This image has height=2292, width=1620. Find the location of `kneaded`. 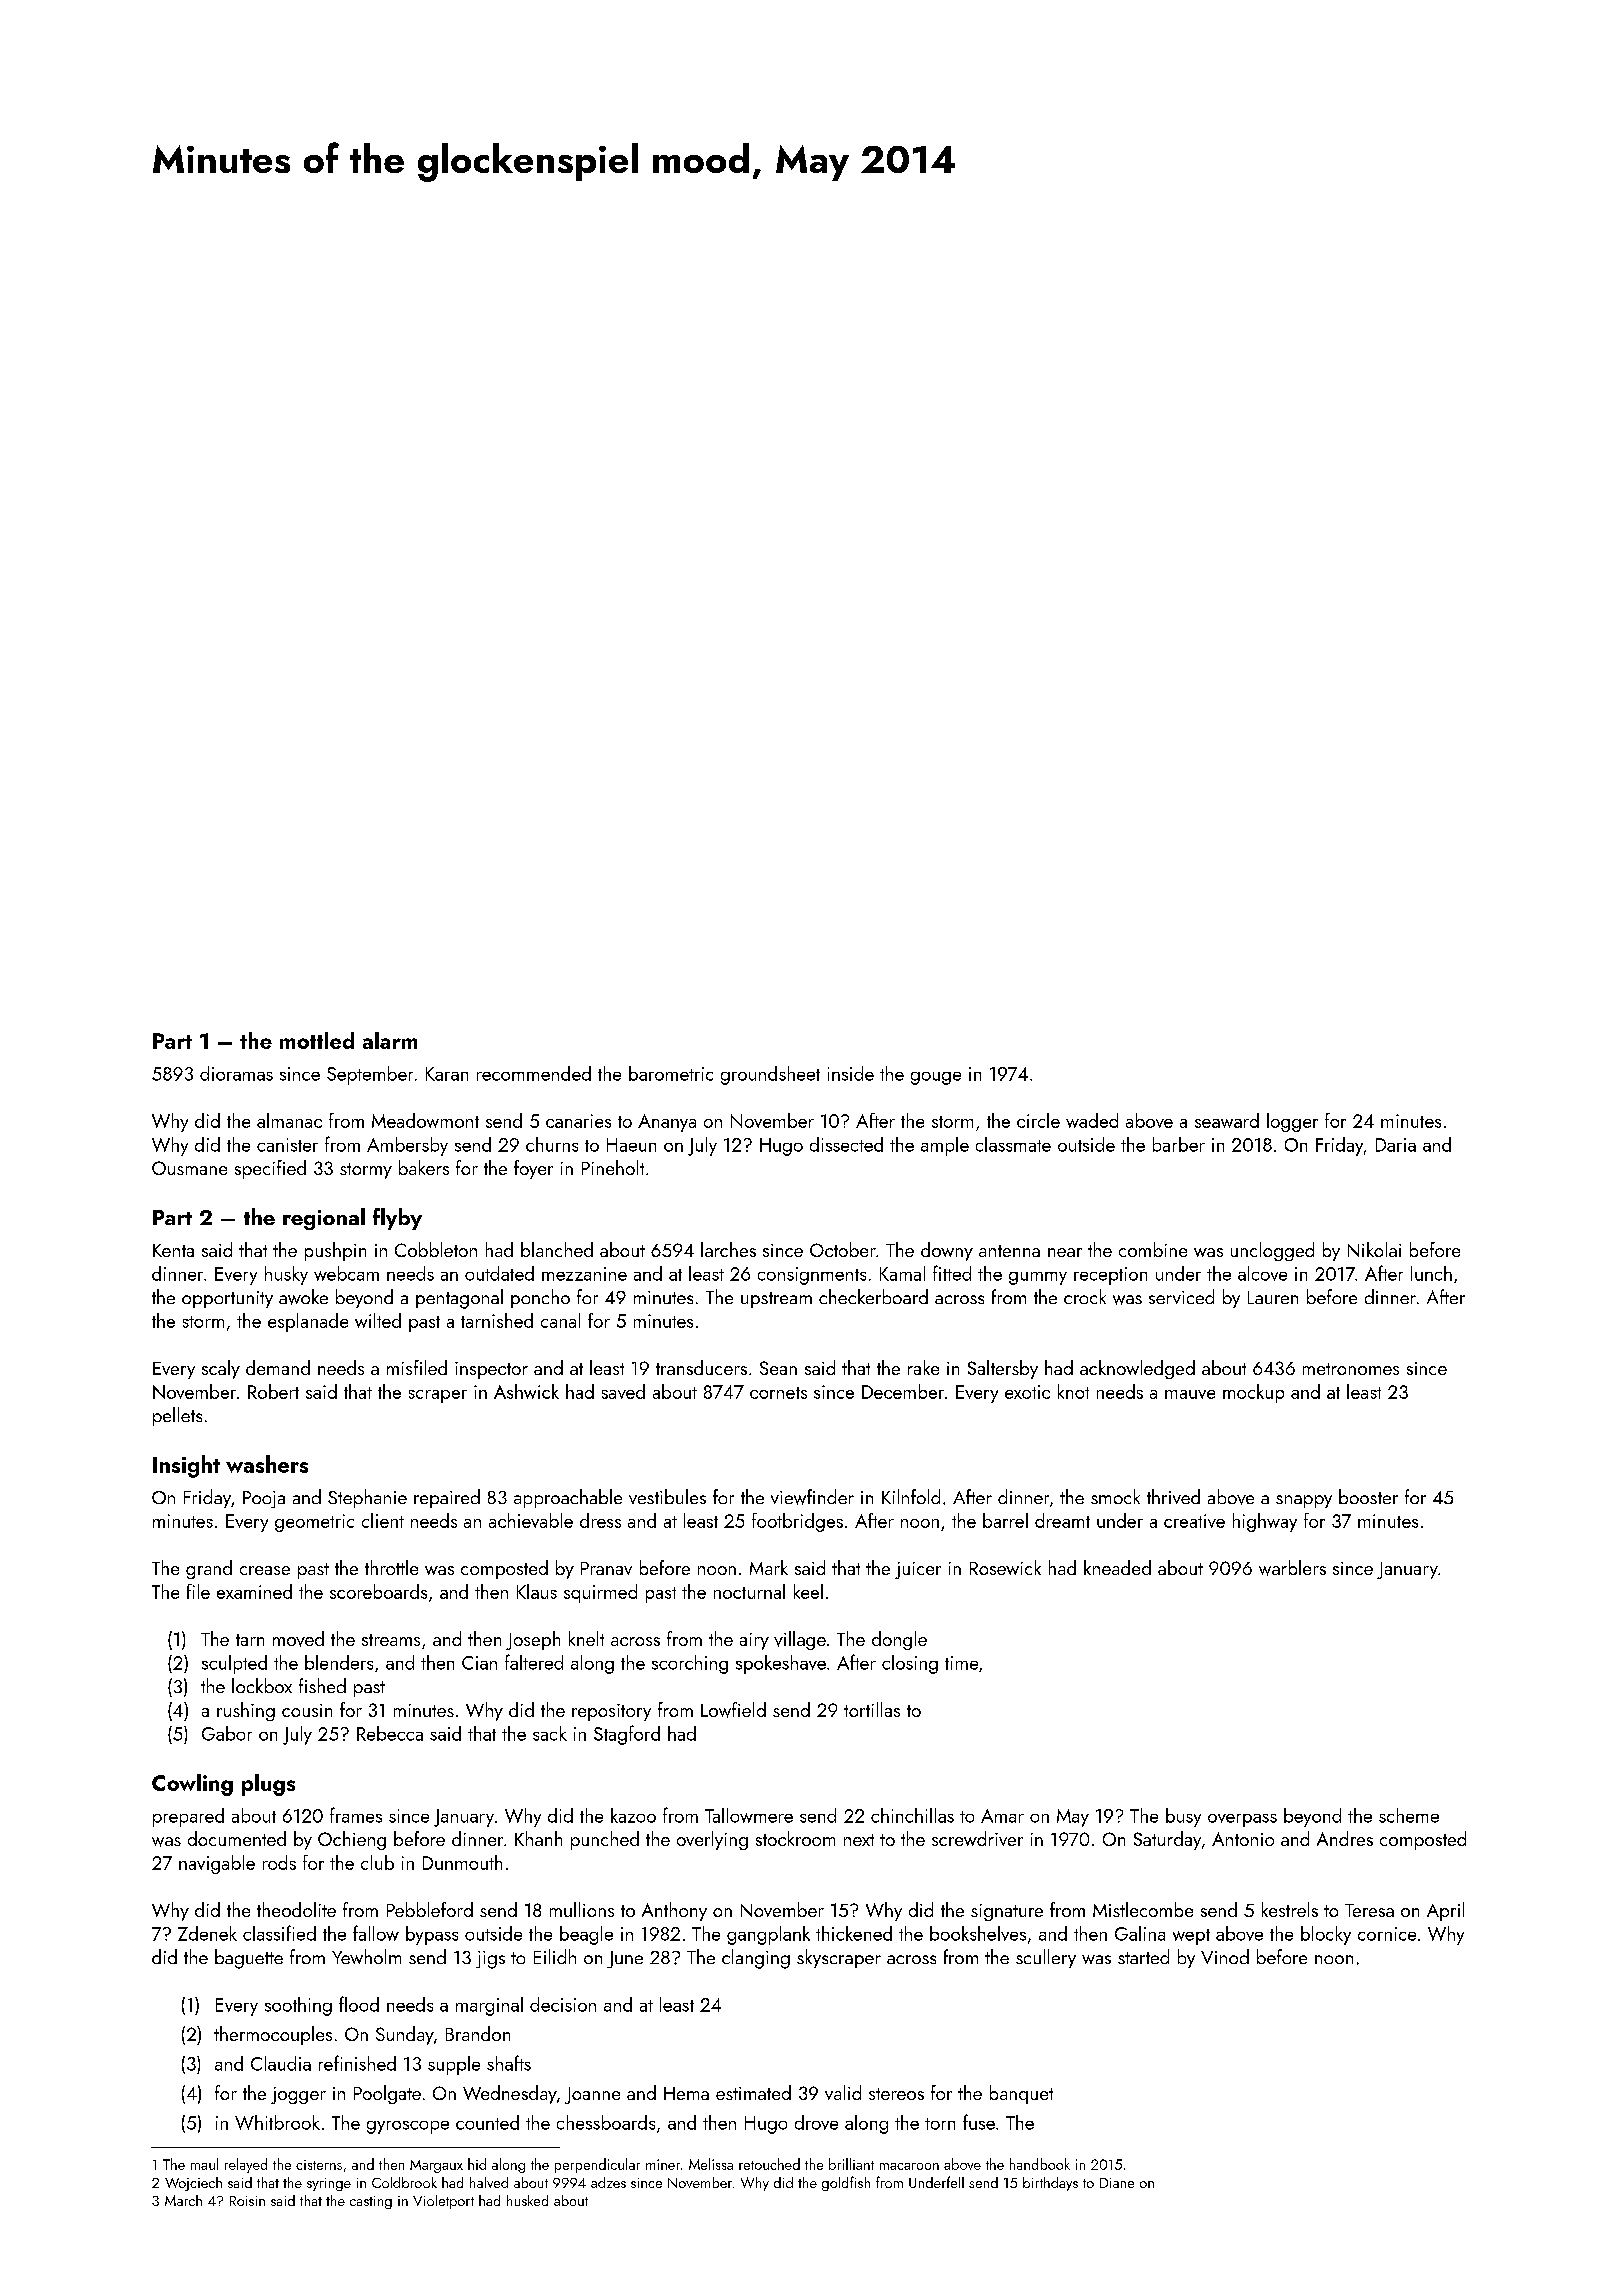

kneaded is located at coordinates (1117, 1567).
